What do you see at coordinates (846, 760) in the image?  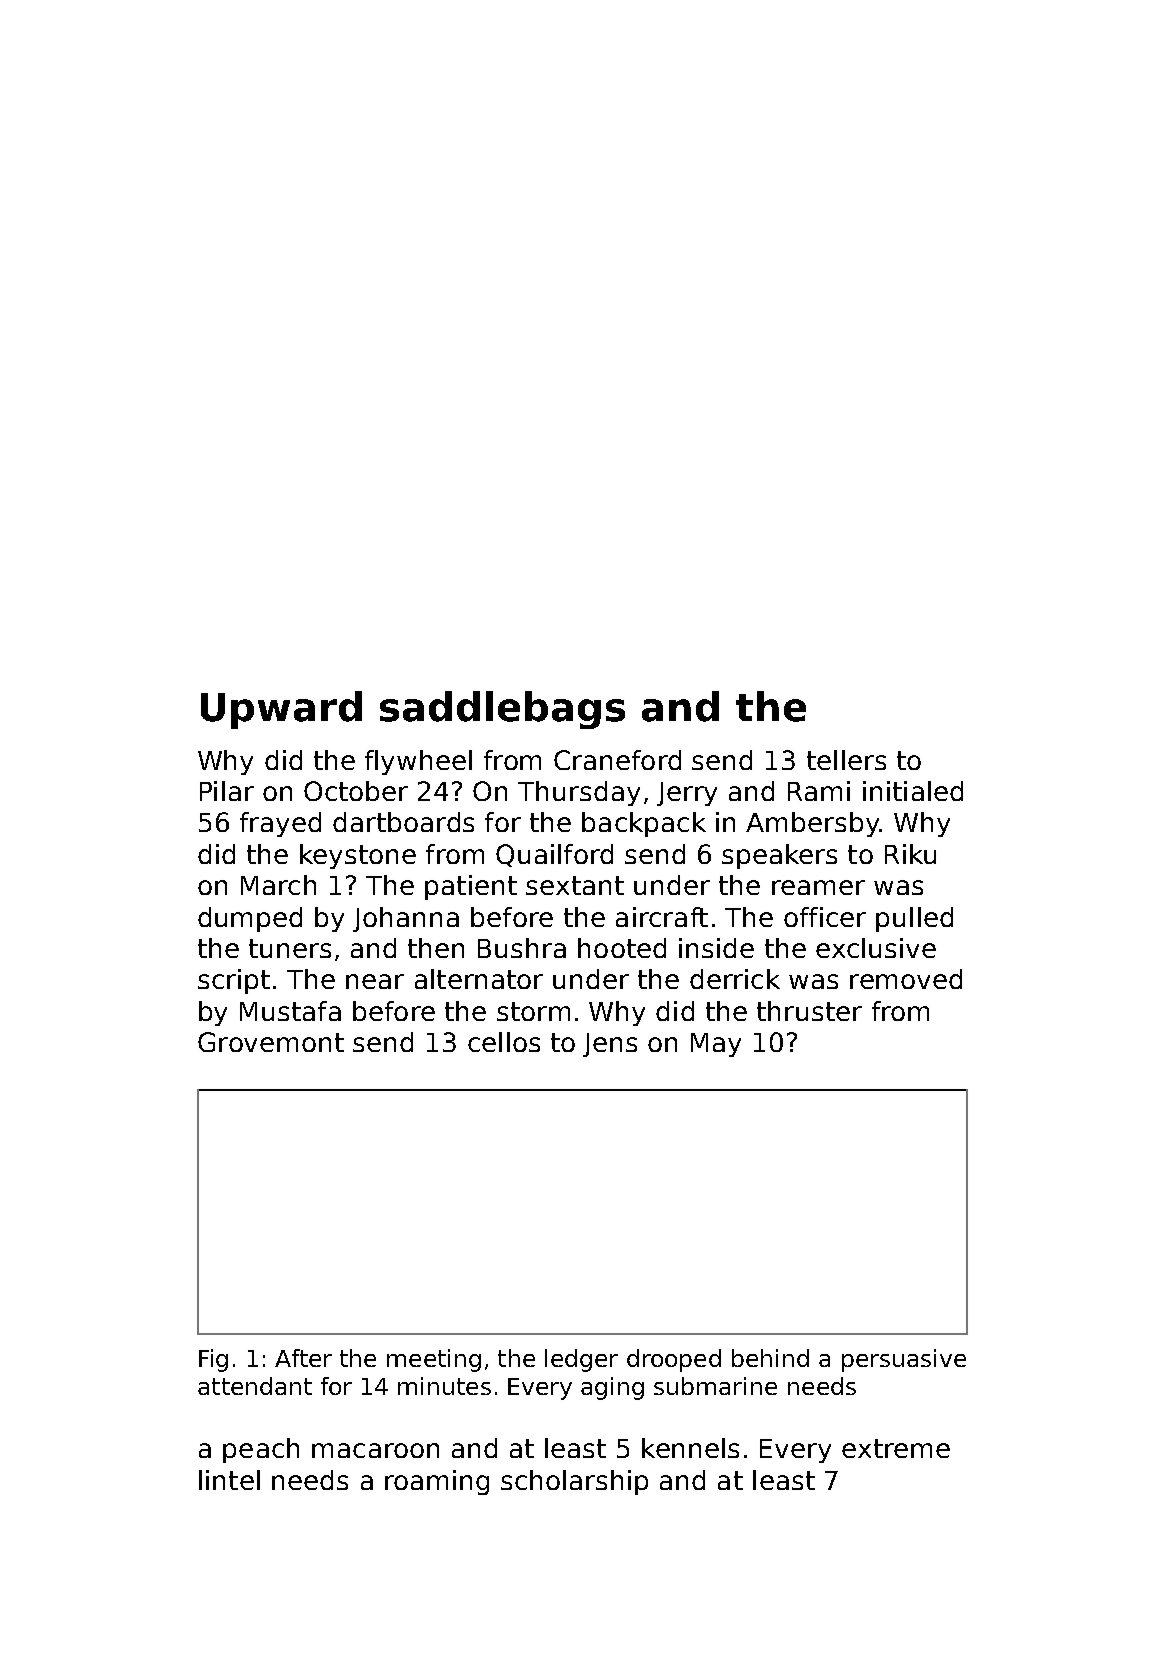 I see `tellers` at bounding box center [846, 760].
